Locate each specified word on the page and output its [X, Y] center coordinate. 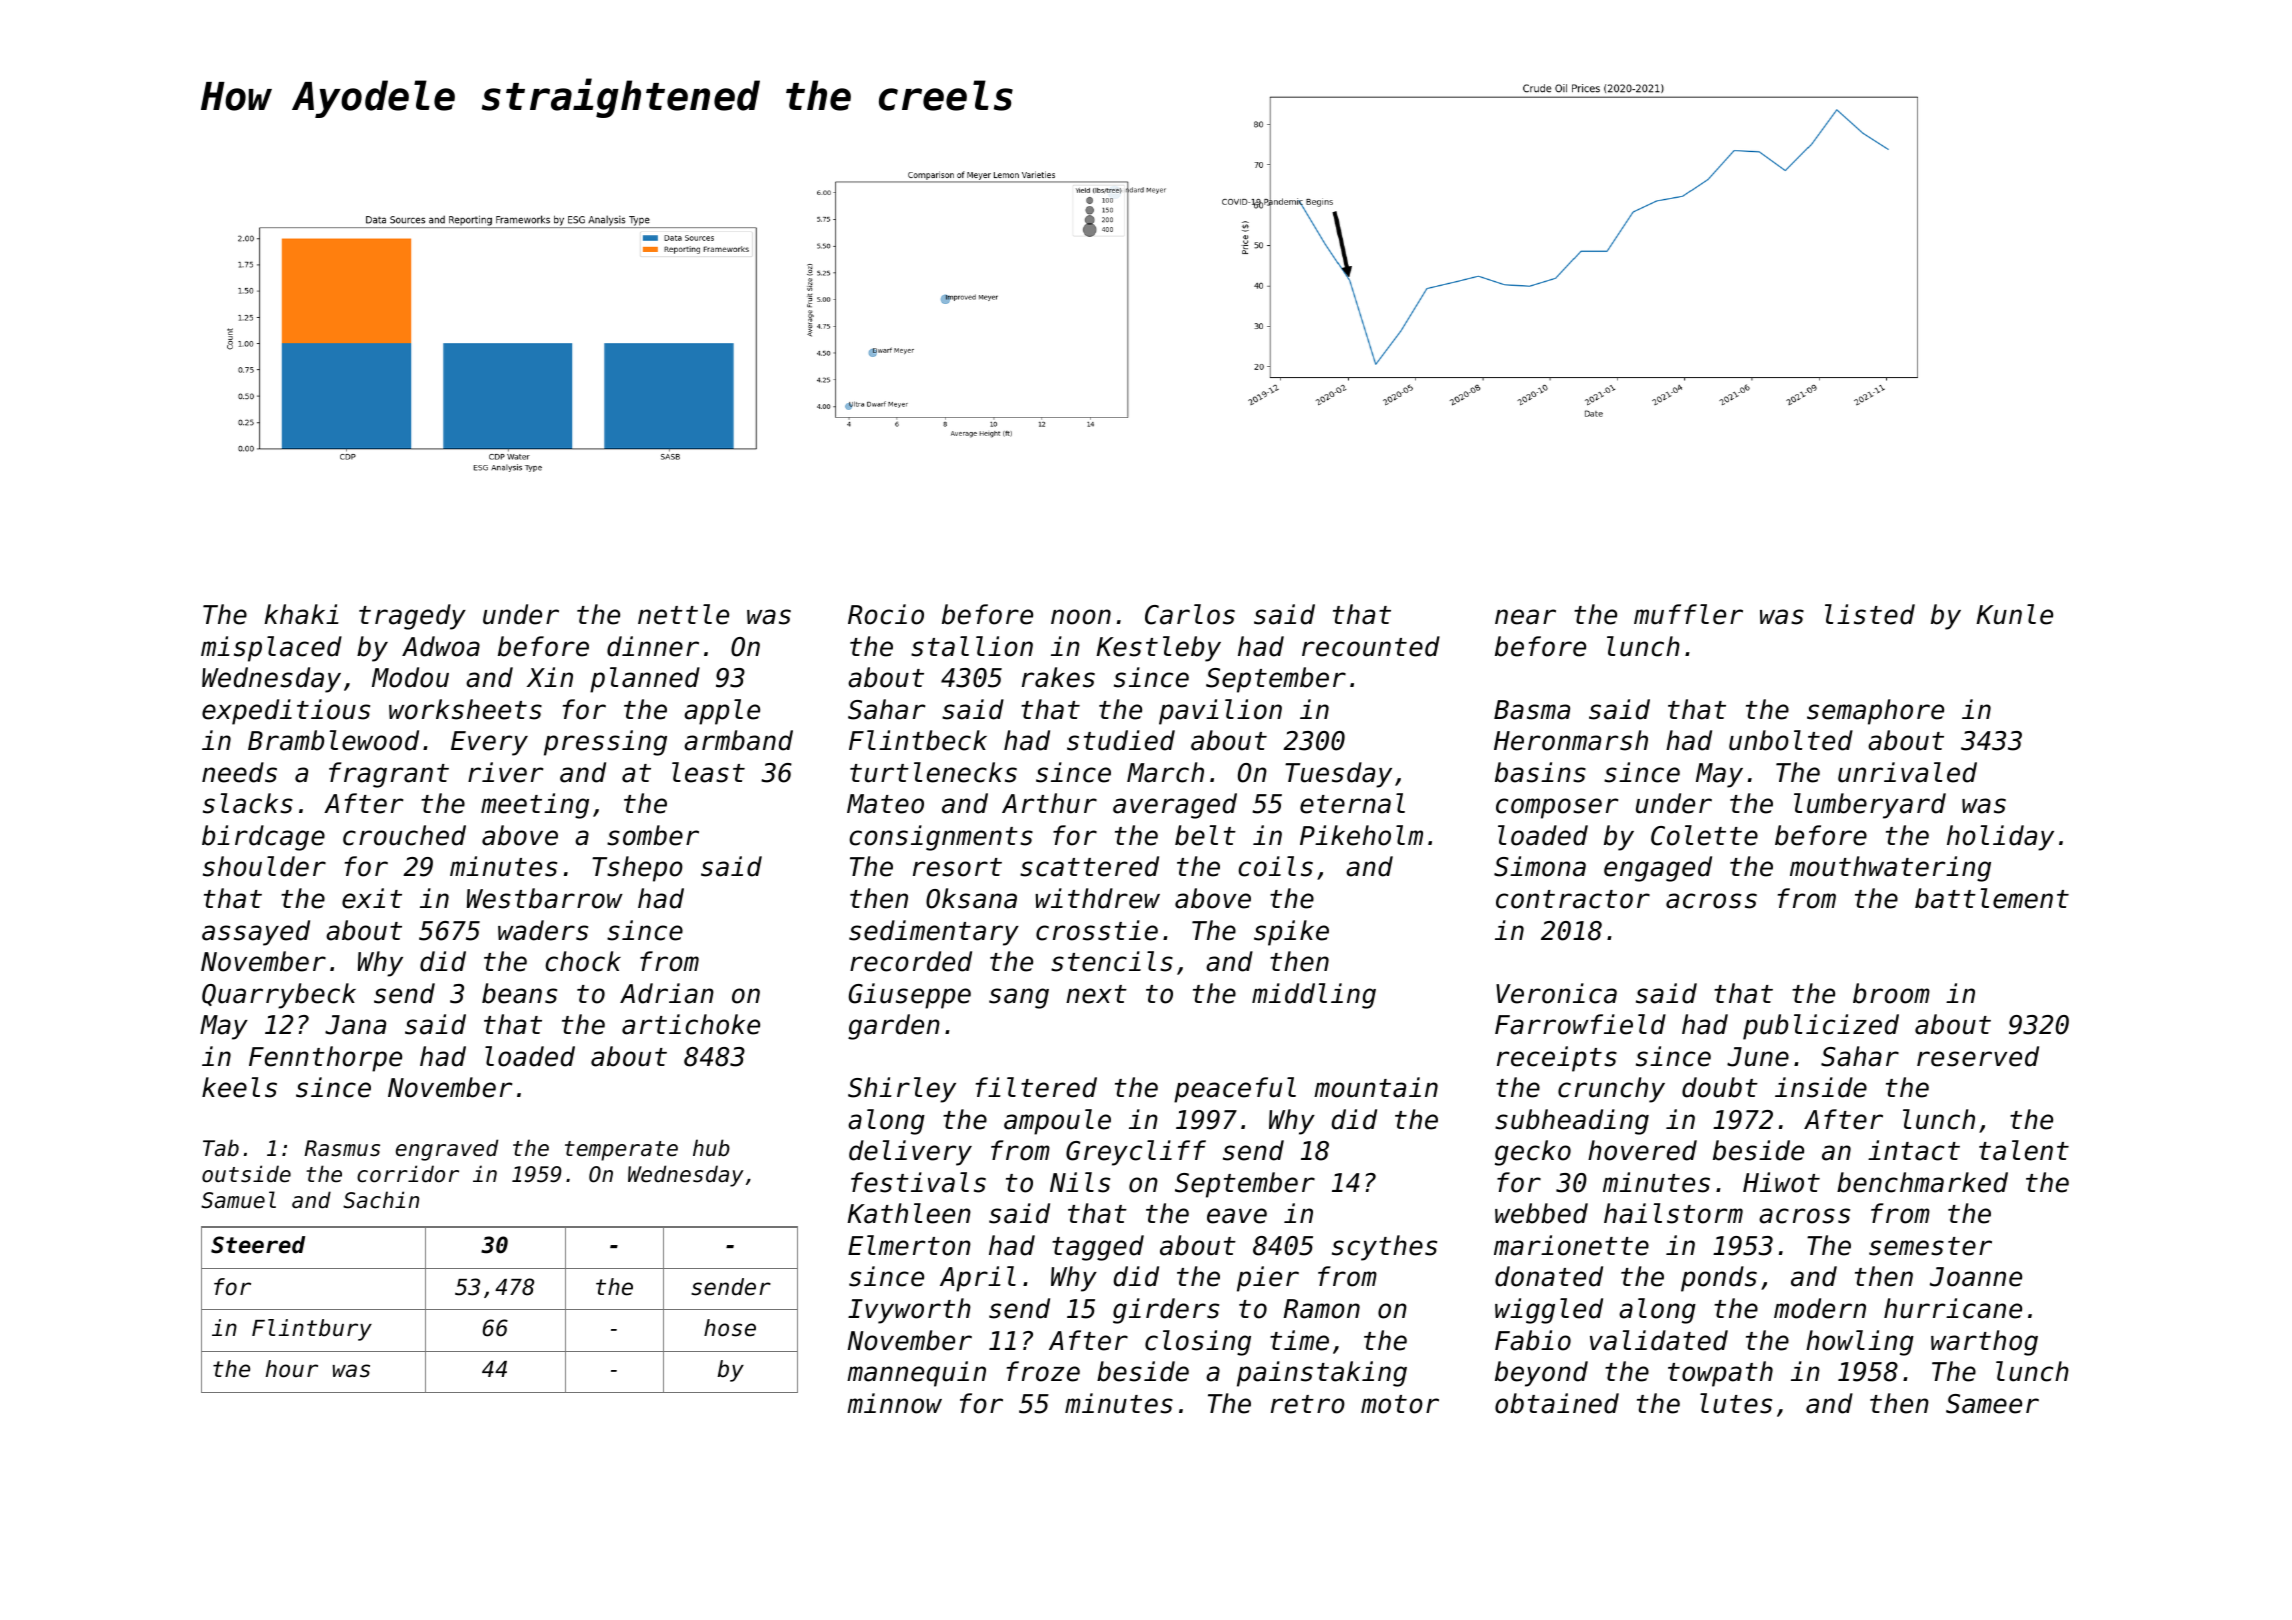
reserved [1978, 1056]
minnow [894, 1403]
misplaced [271, 649]
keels [239, 1087]
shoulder [264, 866]
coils [1275, 866]
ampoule [1057, 1122]
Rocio [886, 614]
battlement [1992, 898]
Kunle [2014, 614]
